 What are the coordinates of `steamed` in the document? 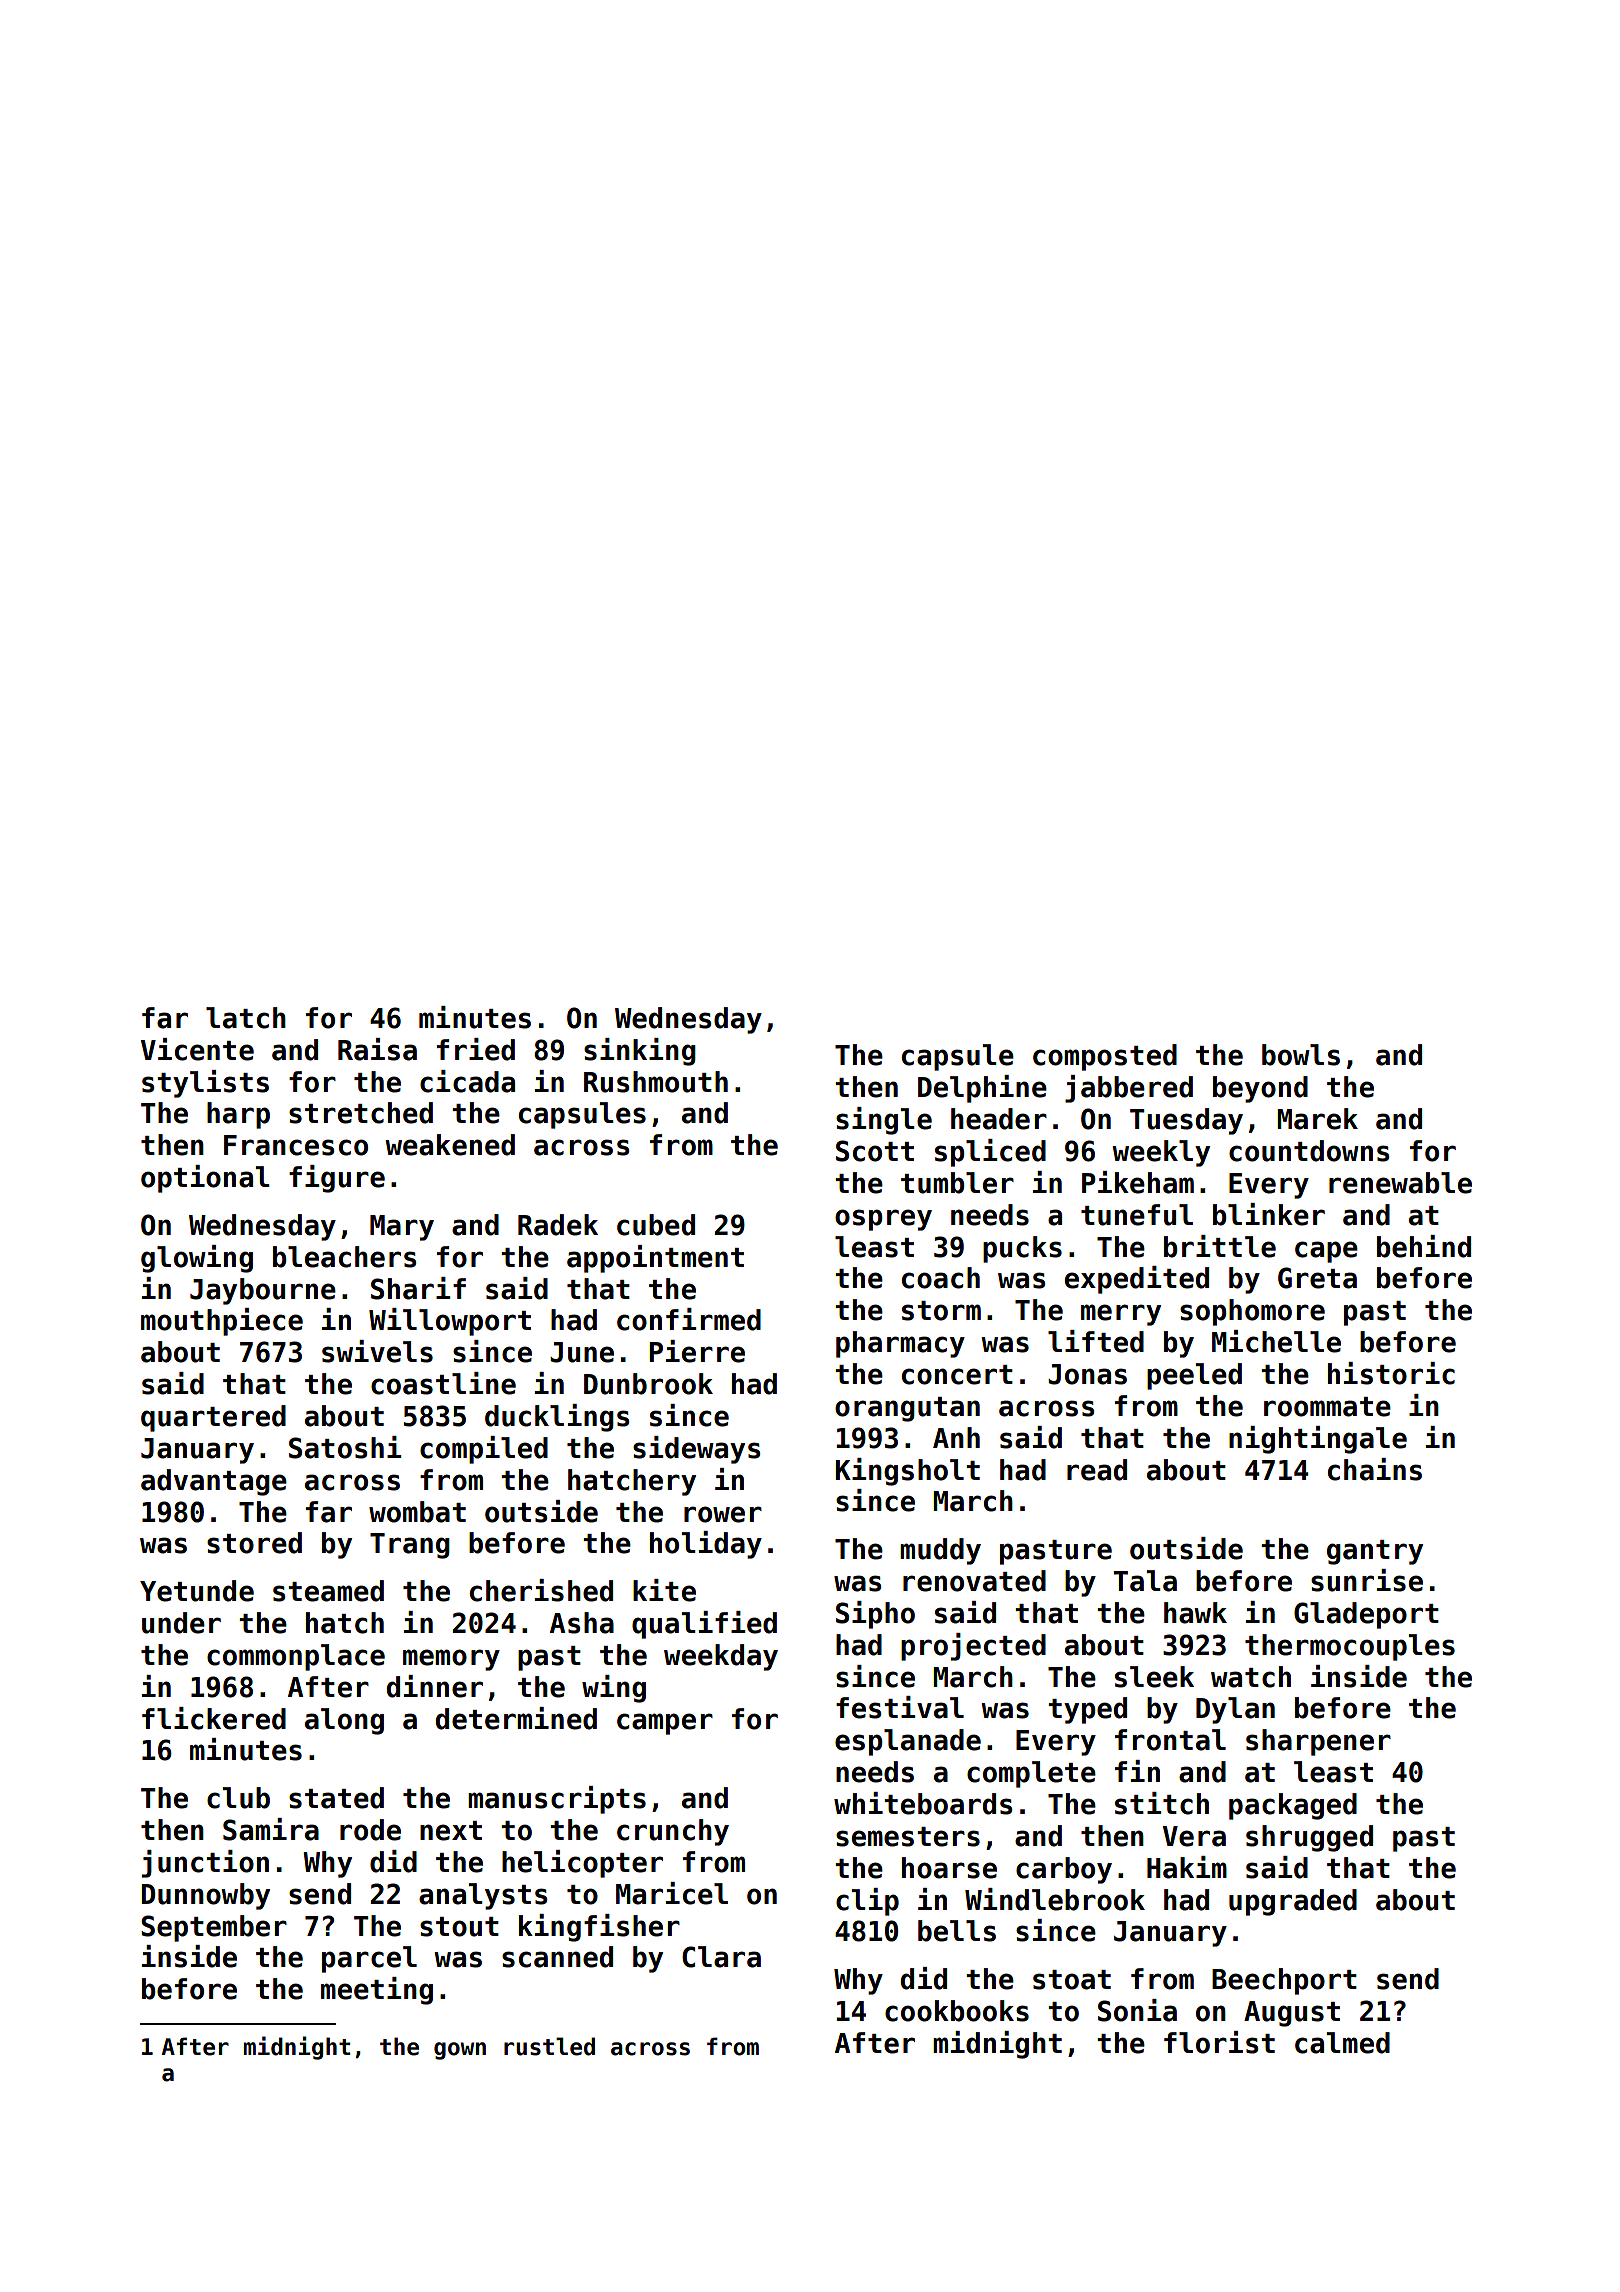 It's located at (328, 1591).
